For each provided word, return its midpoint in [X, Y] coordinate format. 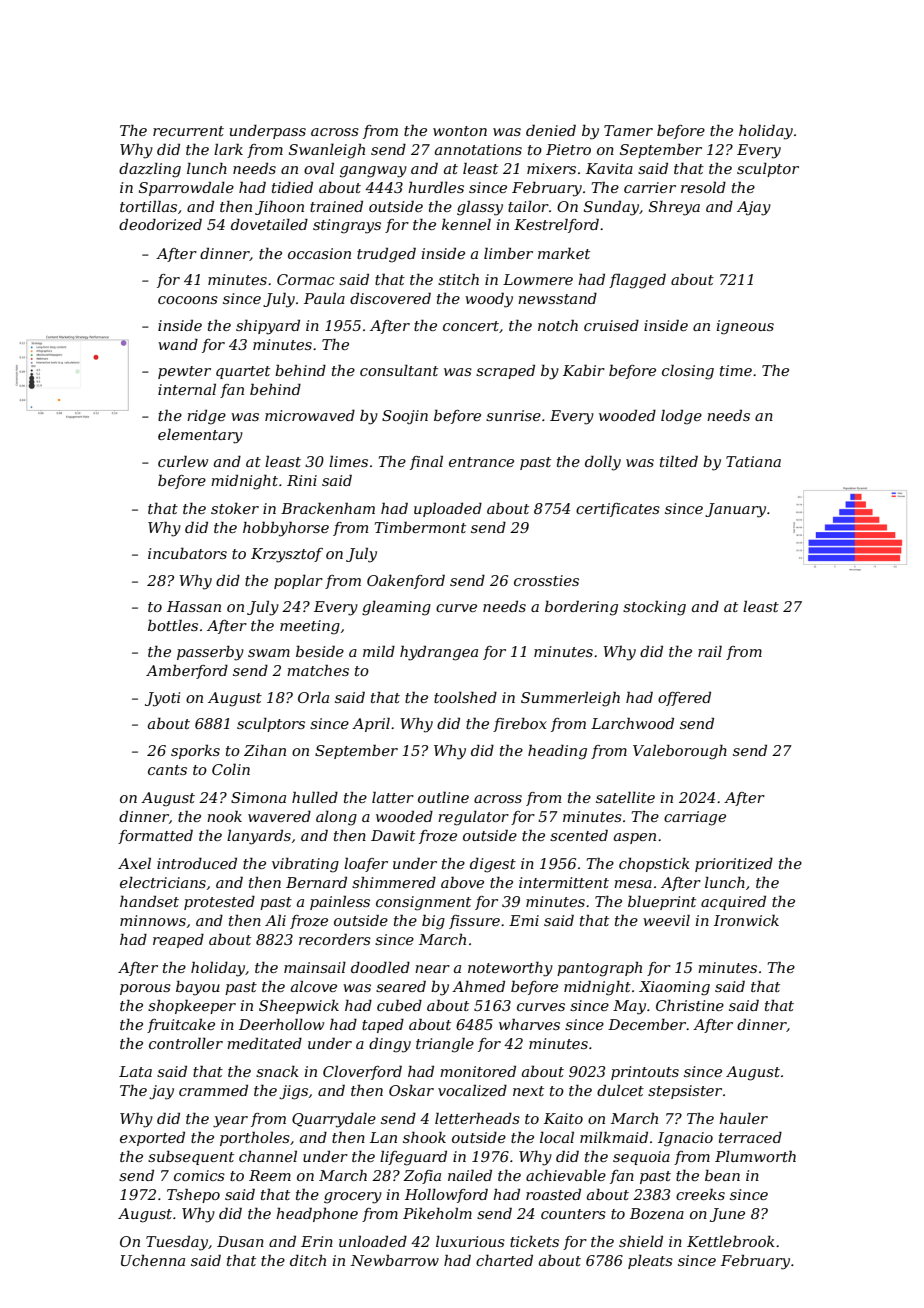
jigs [293, 1092]
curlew [183, 461]
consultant [399, 370]
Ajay [754, 208]
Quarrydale [334, 1120]
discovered [390, 298]
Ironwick [746, 920]
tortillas [148, 206]
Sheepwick [299, 1006]
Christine [690, 1005]
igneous [745, 327]
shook [424, 1137]
